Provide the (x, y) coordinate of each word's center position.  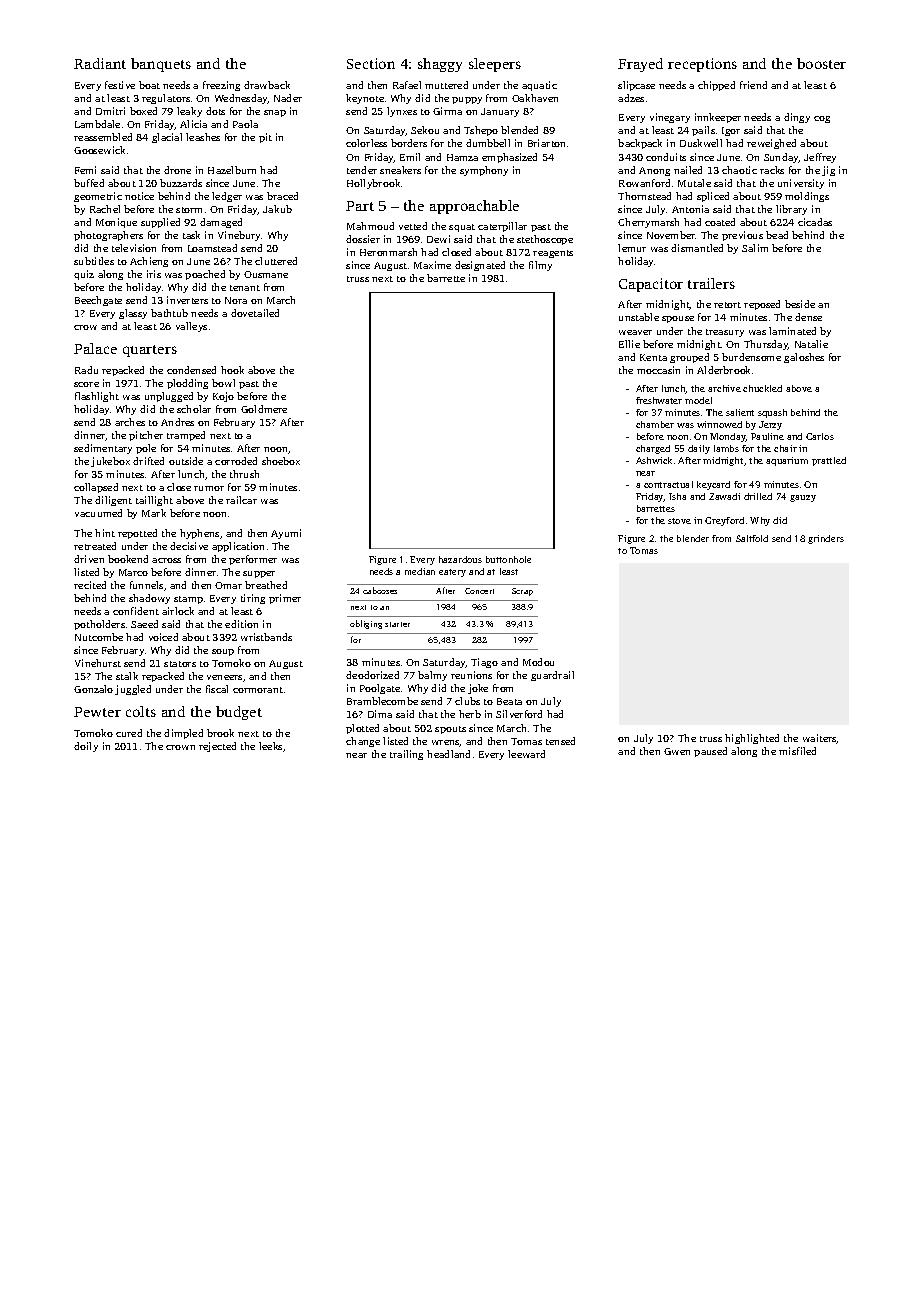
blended (519, 130)
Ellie (629, 344)
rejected (217, 747)
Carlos (820, 436)
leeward (526, 754)
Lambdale (97, 124)
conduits (666, 157)
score (86, 384)
